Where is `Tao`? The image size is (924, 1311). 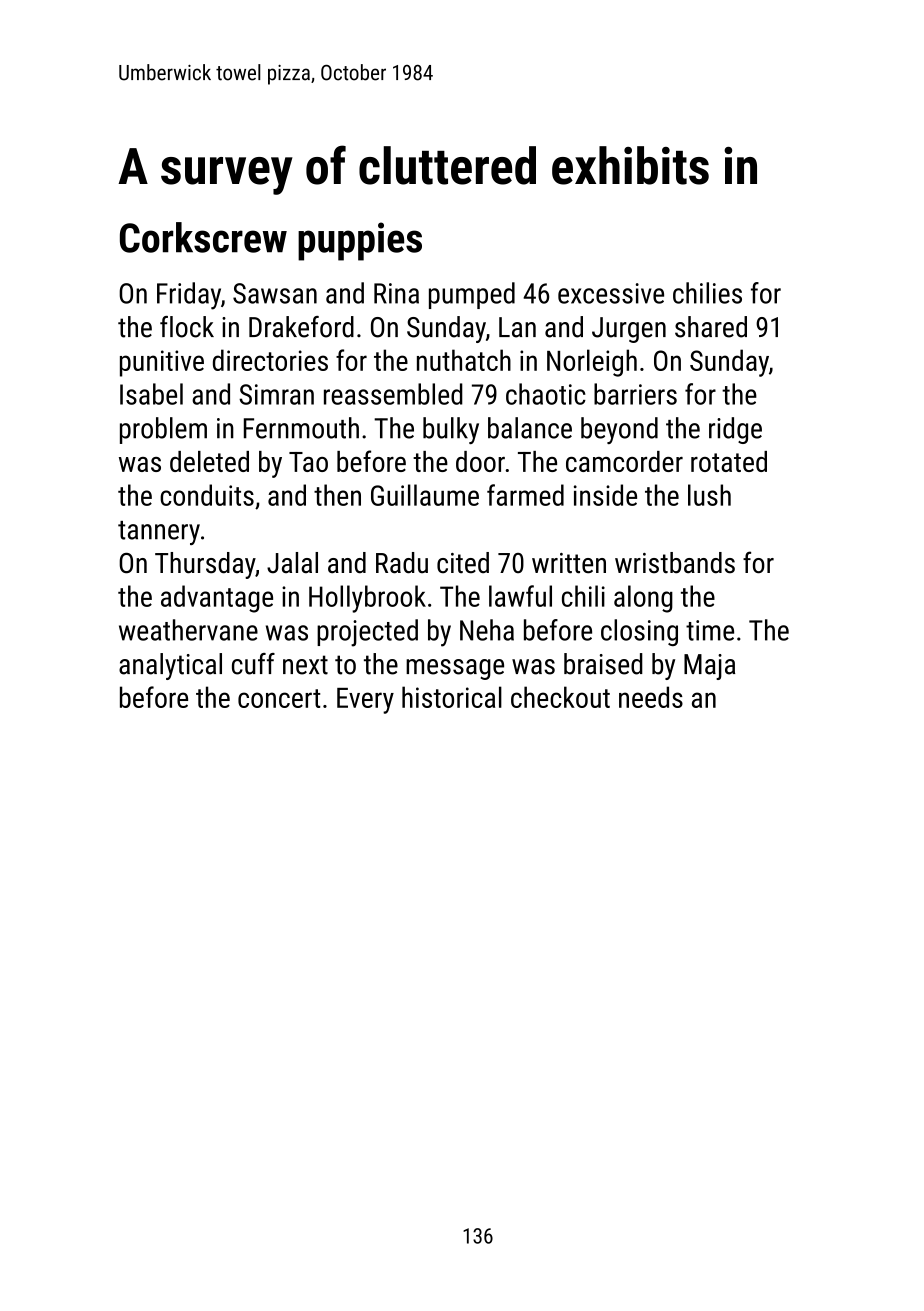
Tao is located at coordinates (308, 462).
